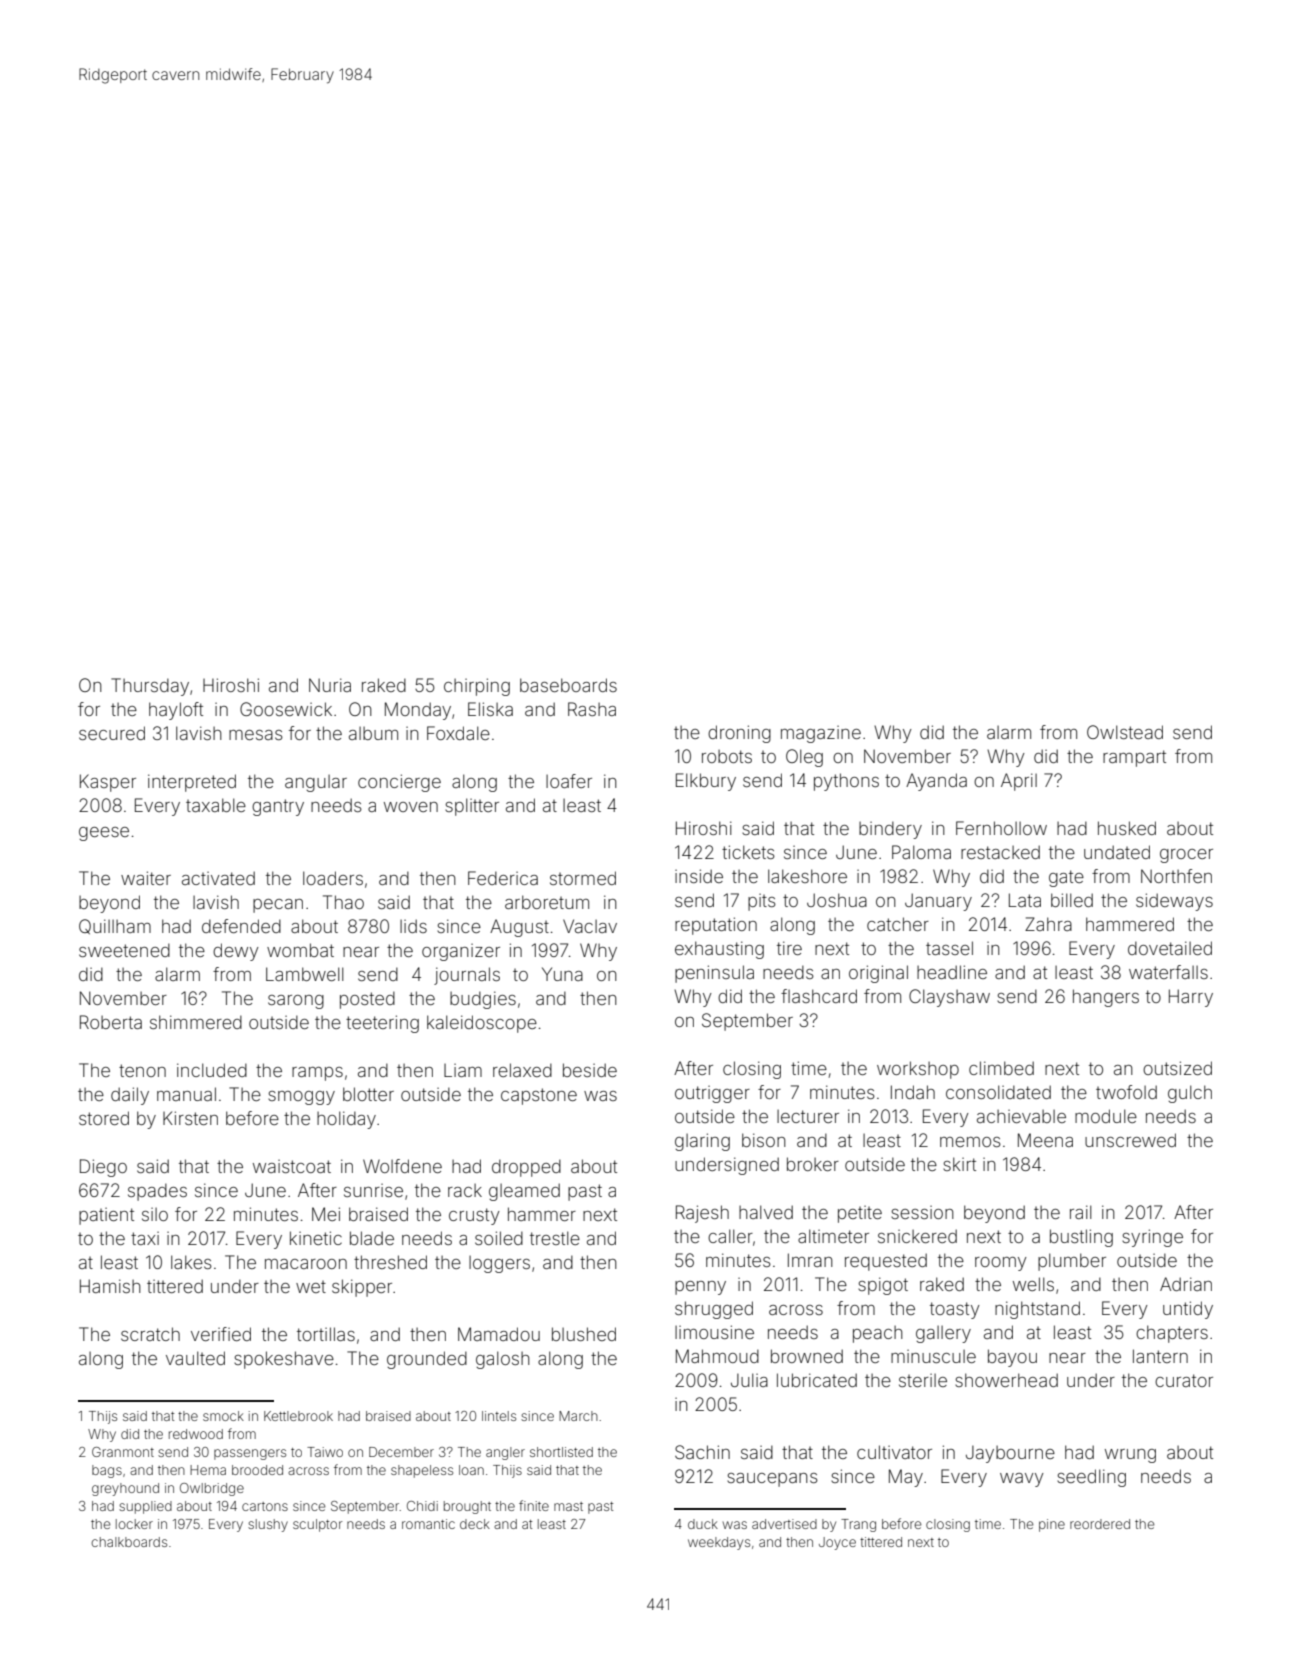 This document has width=1292, height=1672. Describe the element at coordinates (499, 1416) in the document. I see `lintels` at that location.
